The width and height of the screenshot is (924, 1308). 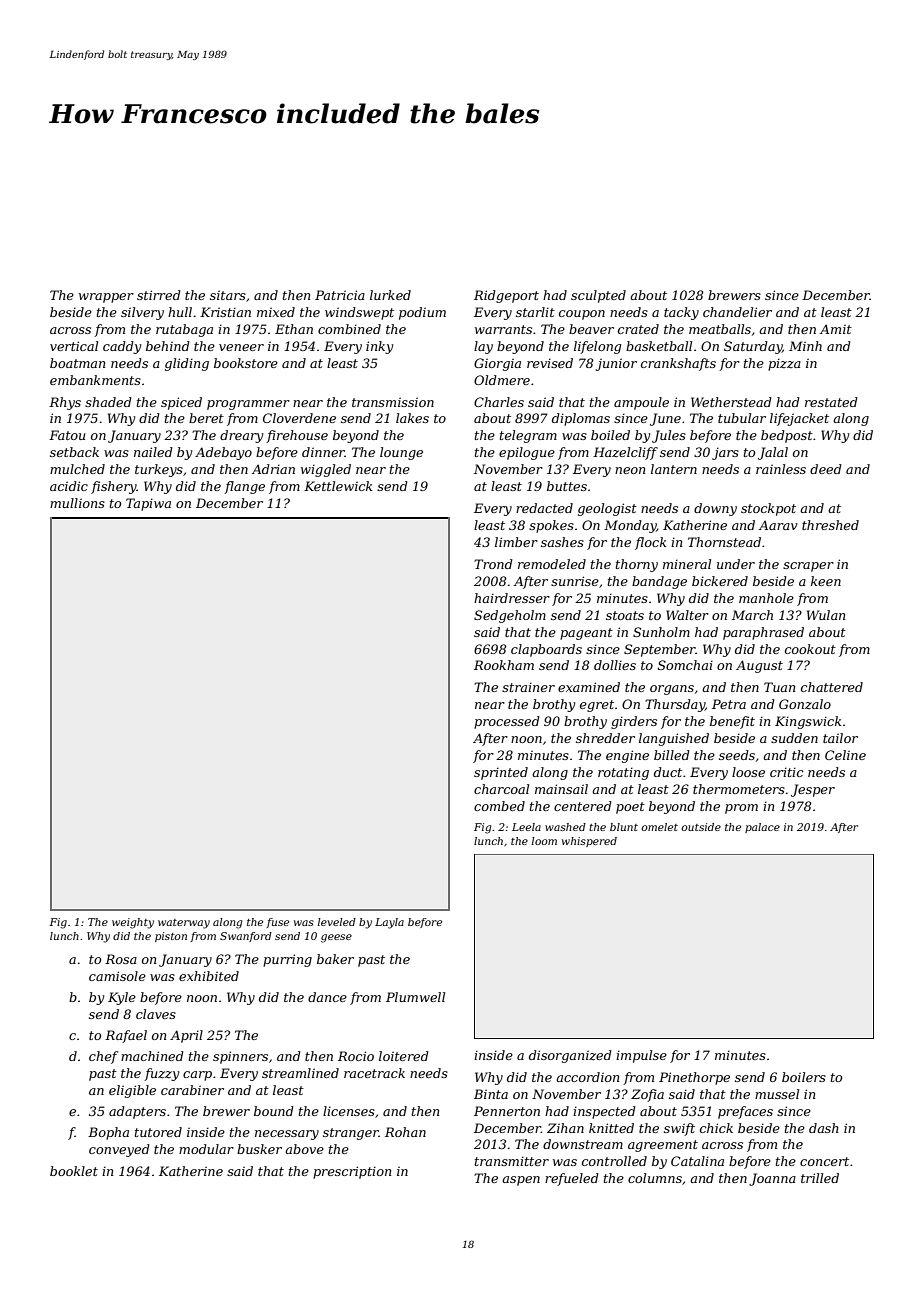 What do you see at coordinates (681, 313) in the screenshot?
I see `tacky` at bounding box center [681, 313].
